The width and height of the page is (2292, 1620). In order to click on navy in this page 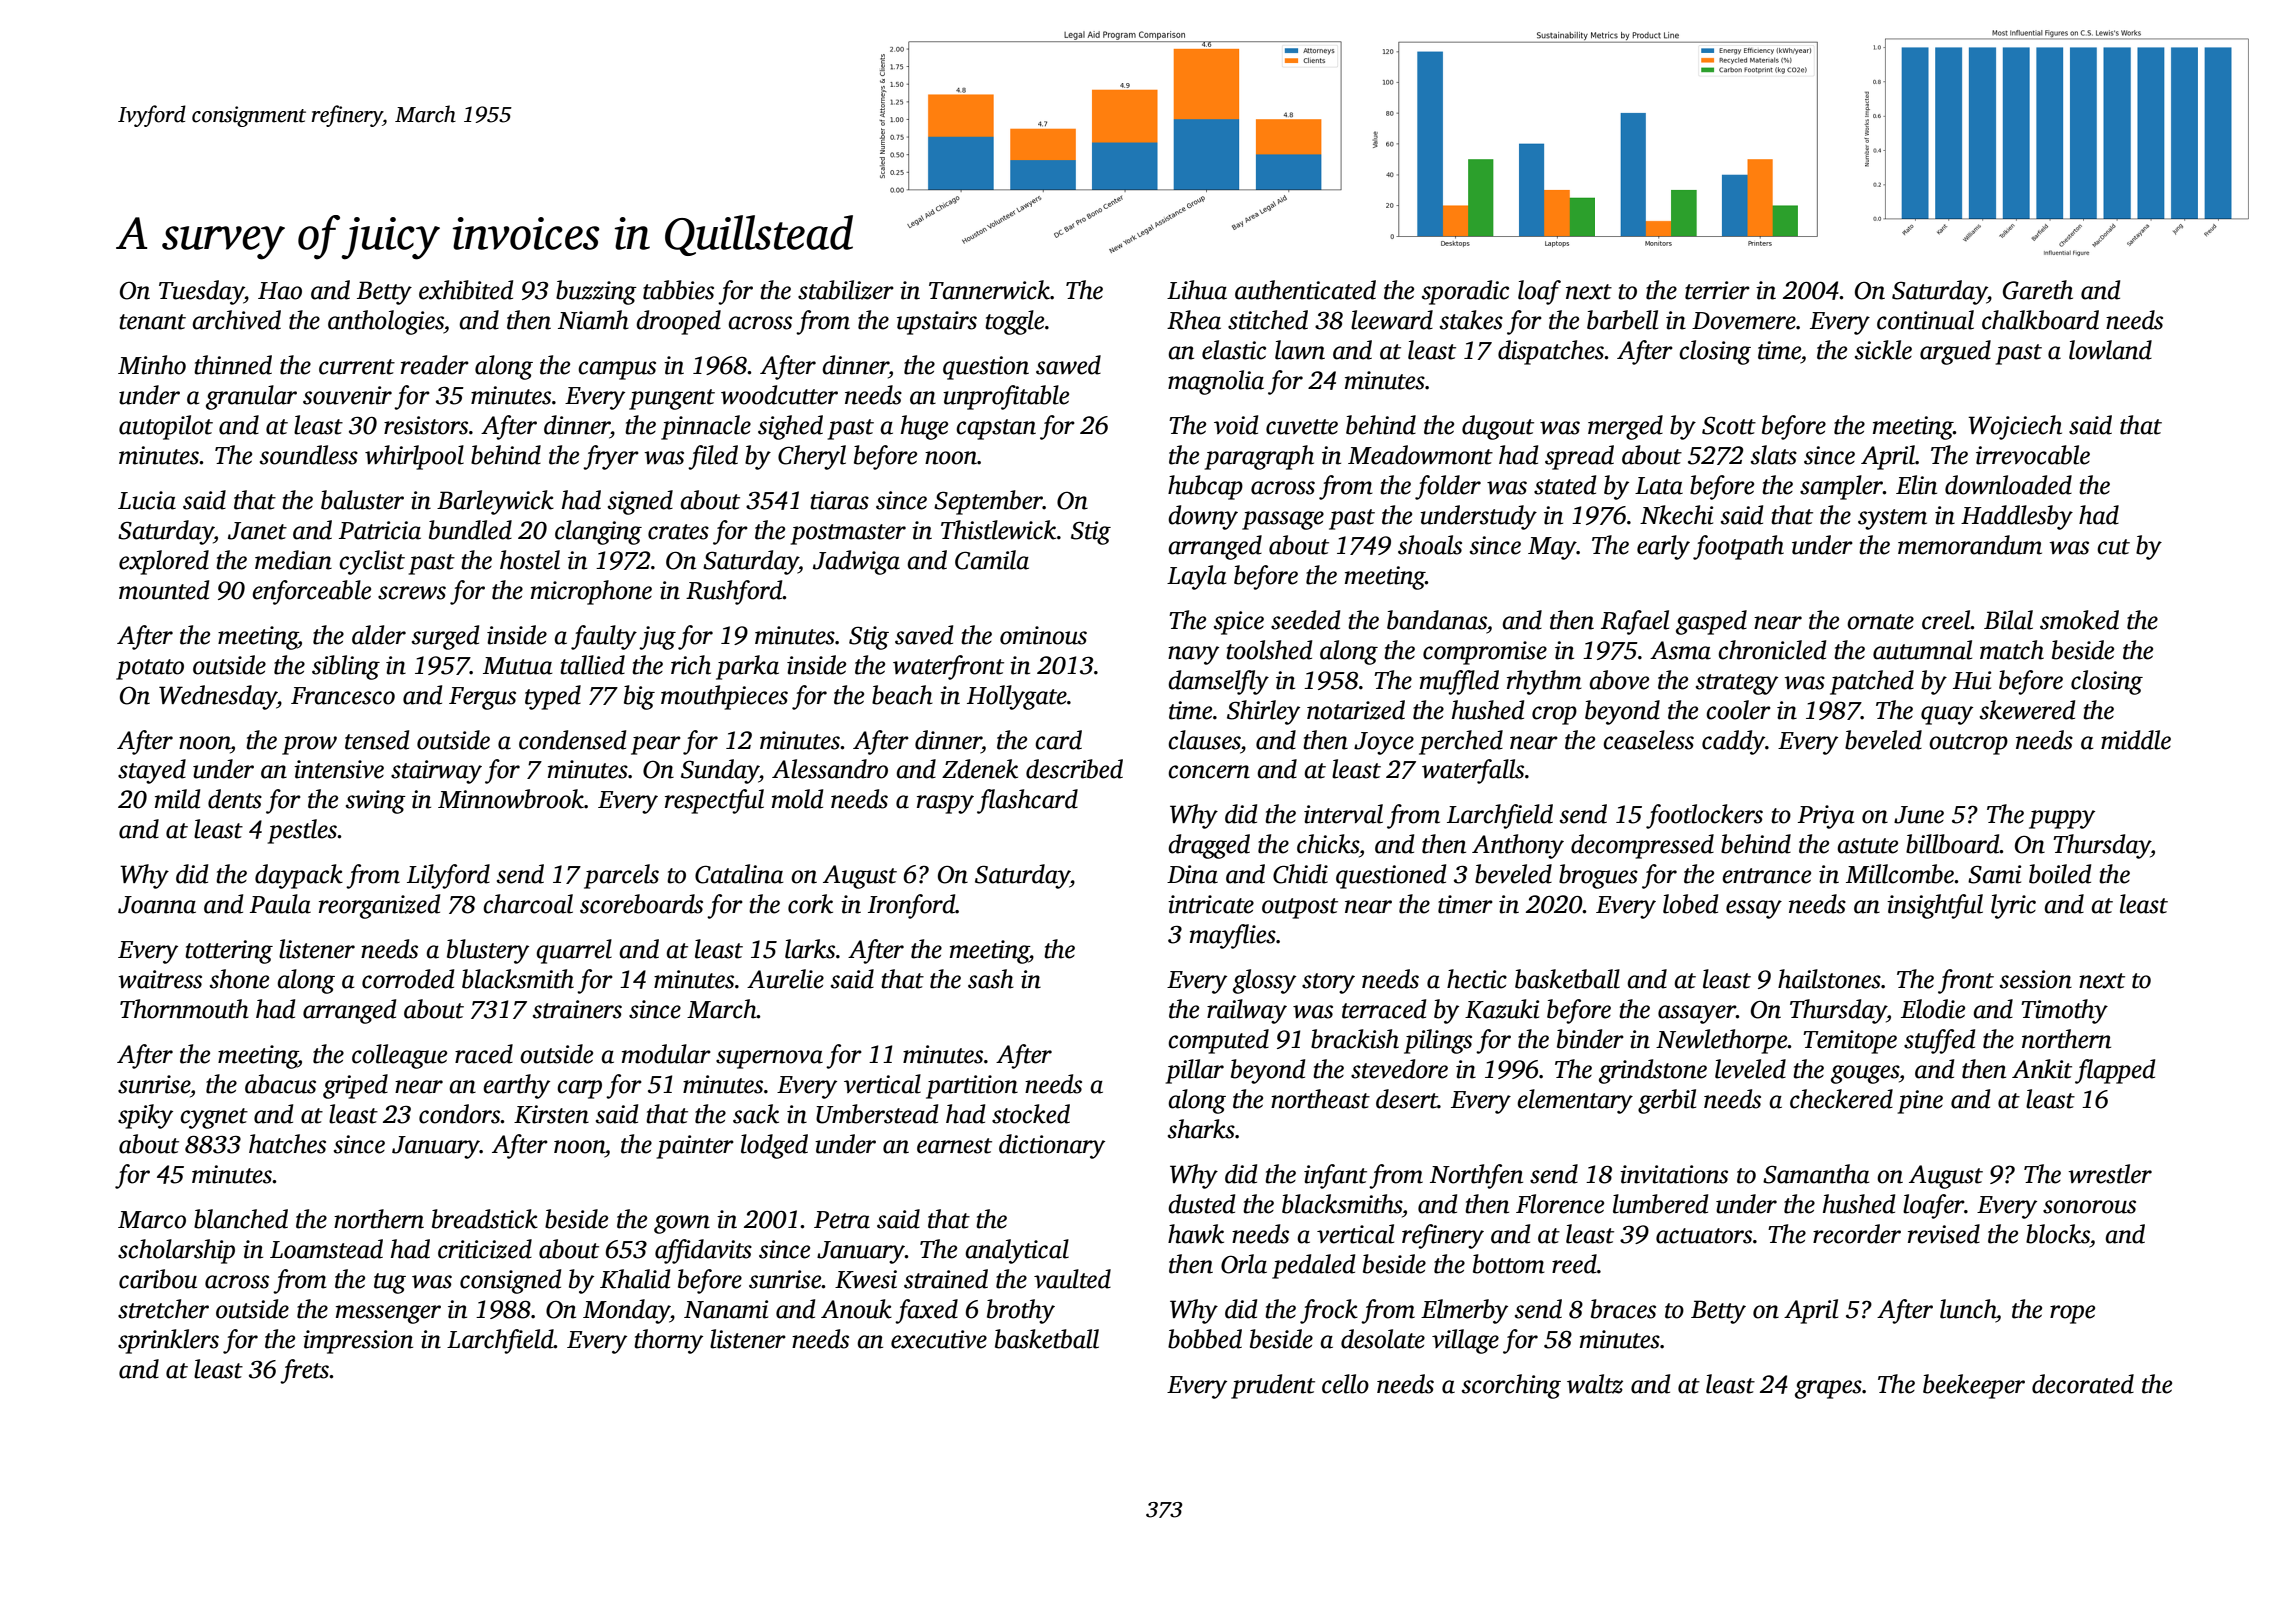, I will do `click(1193, 655)`.
